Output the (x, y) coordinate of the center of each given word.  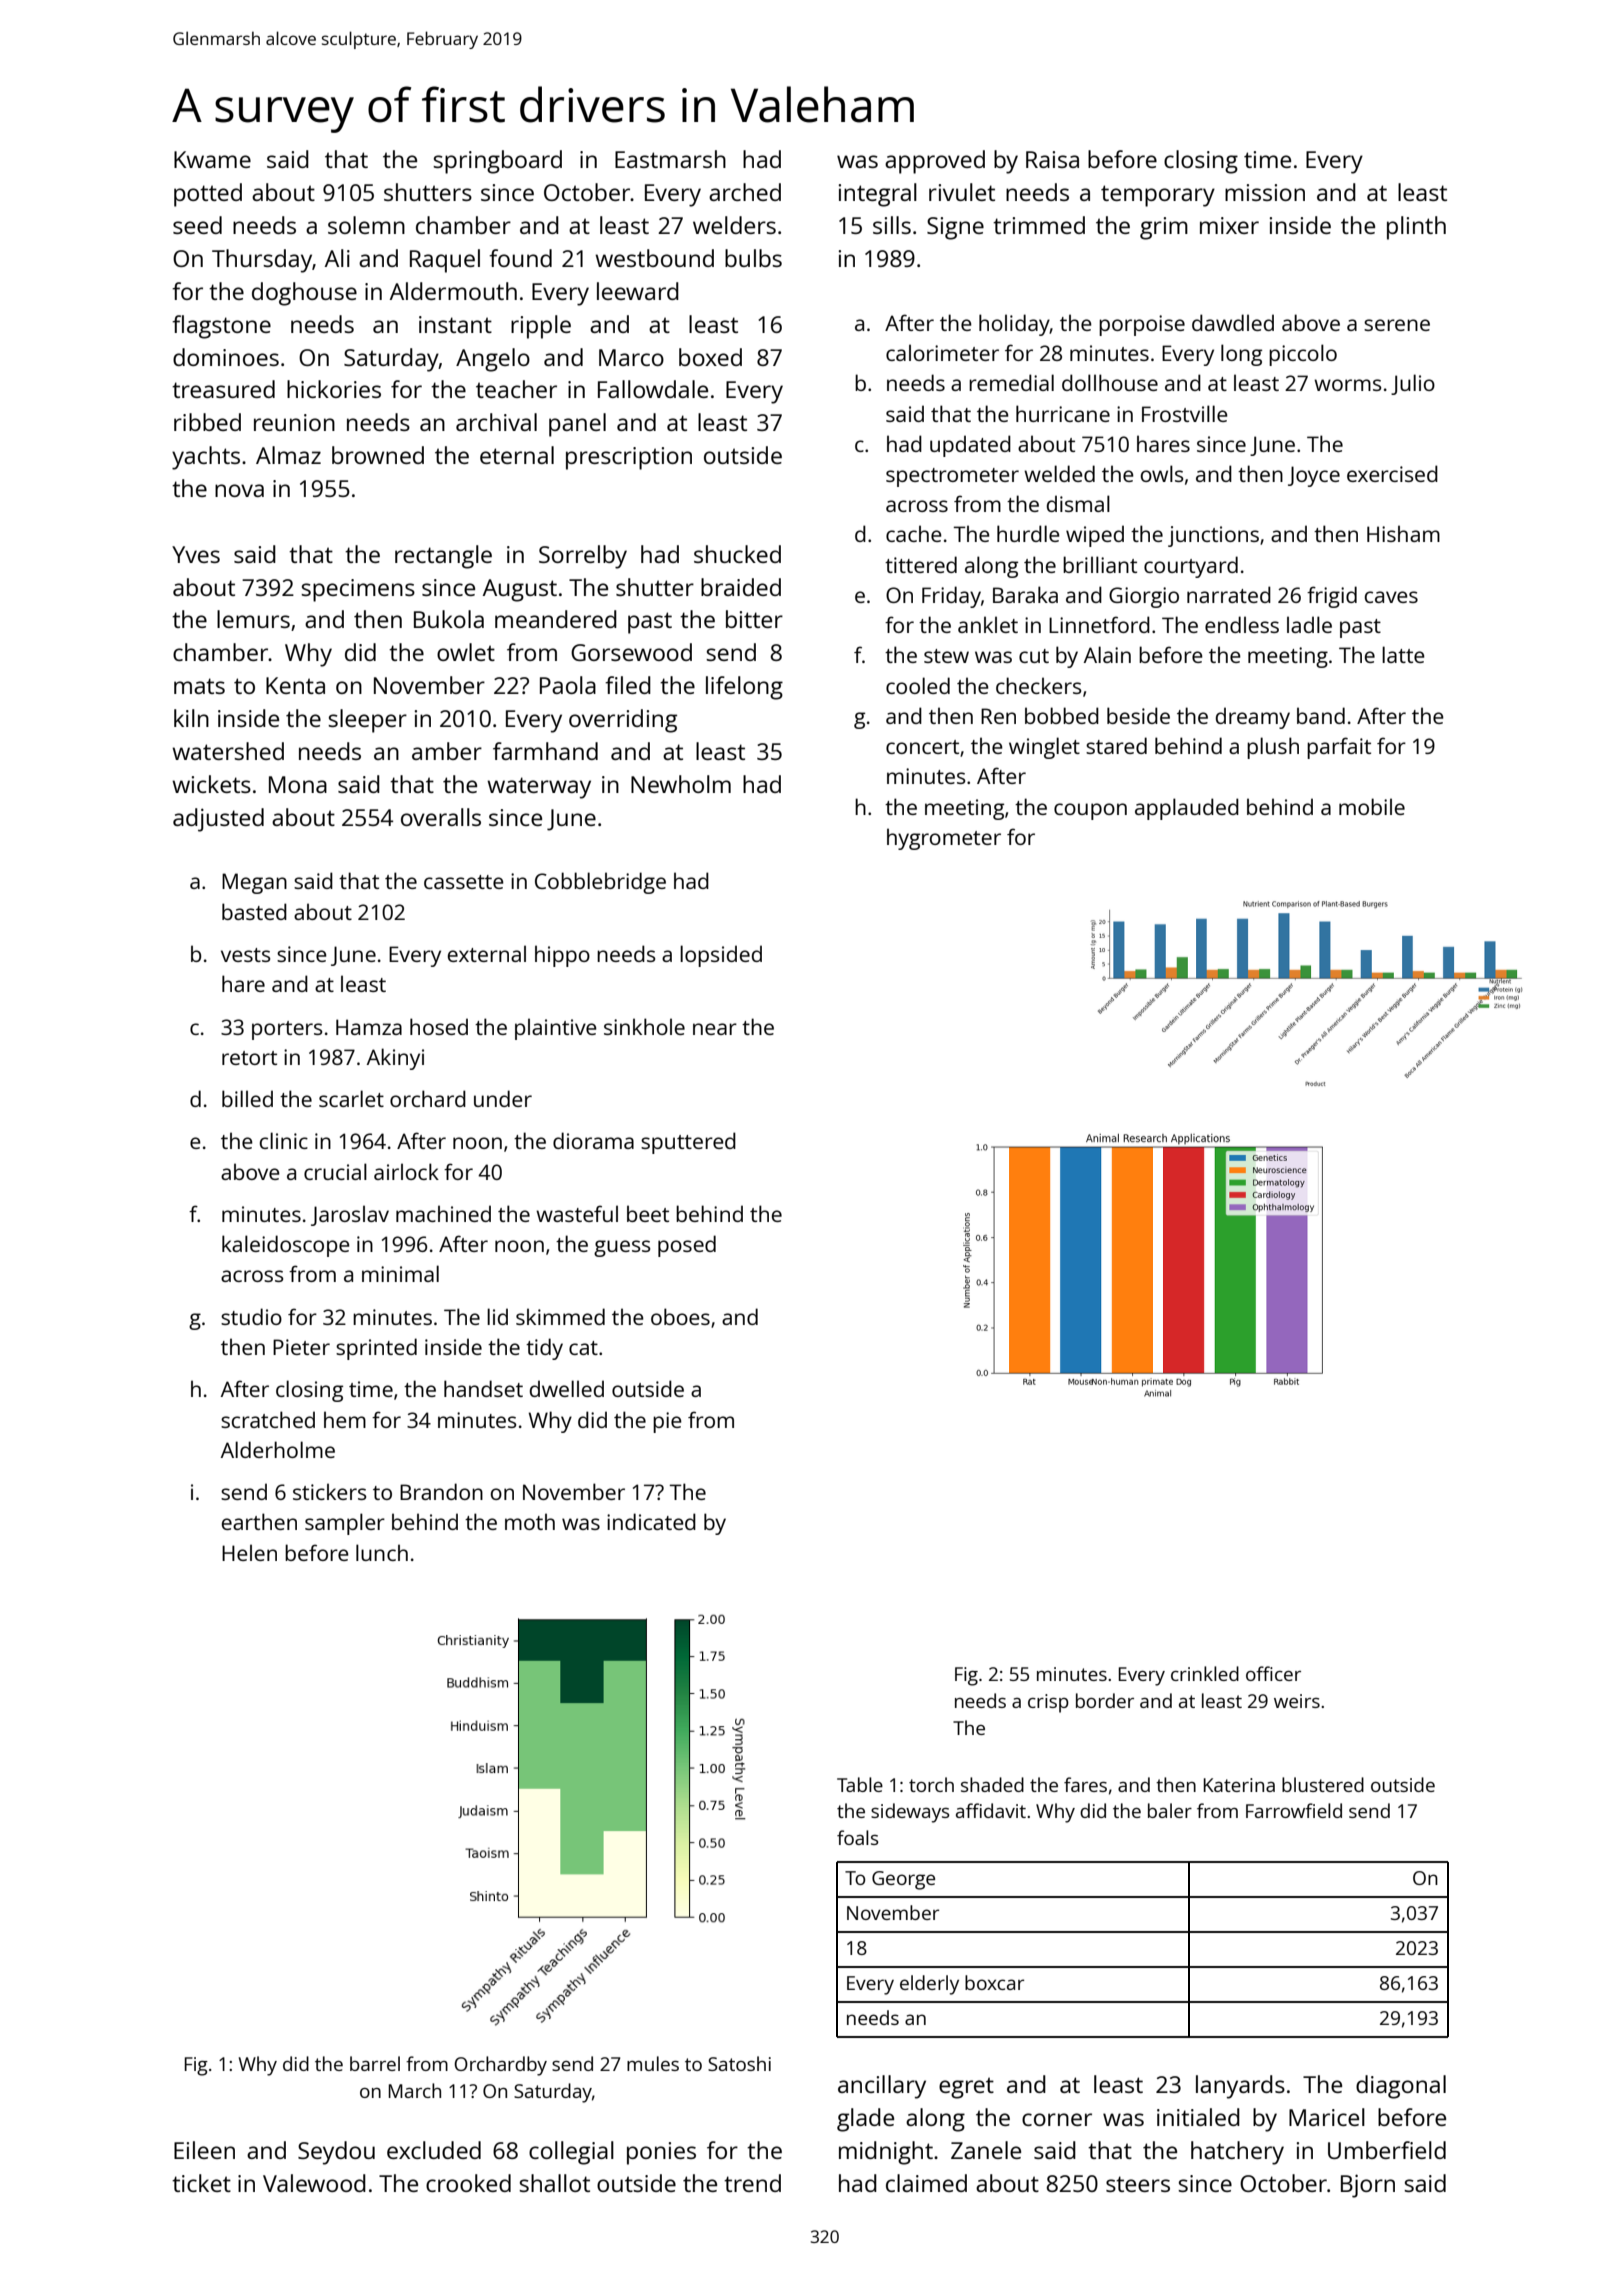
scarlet (351, 1098)
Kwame (212, 159)
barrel (375, 2063)
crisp (1048, 1703)
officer (1273, 1673)
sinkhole (644, 1026)
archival (496, 422)
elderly (929, 1985)
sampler (345, 1524)
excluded (434, 2150)
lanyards (1240, 2087)
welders (734, 225)
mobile (1372, 806)
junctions (1213, 536)
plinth (1416, 228)
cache (914, 533)
